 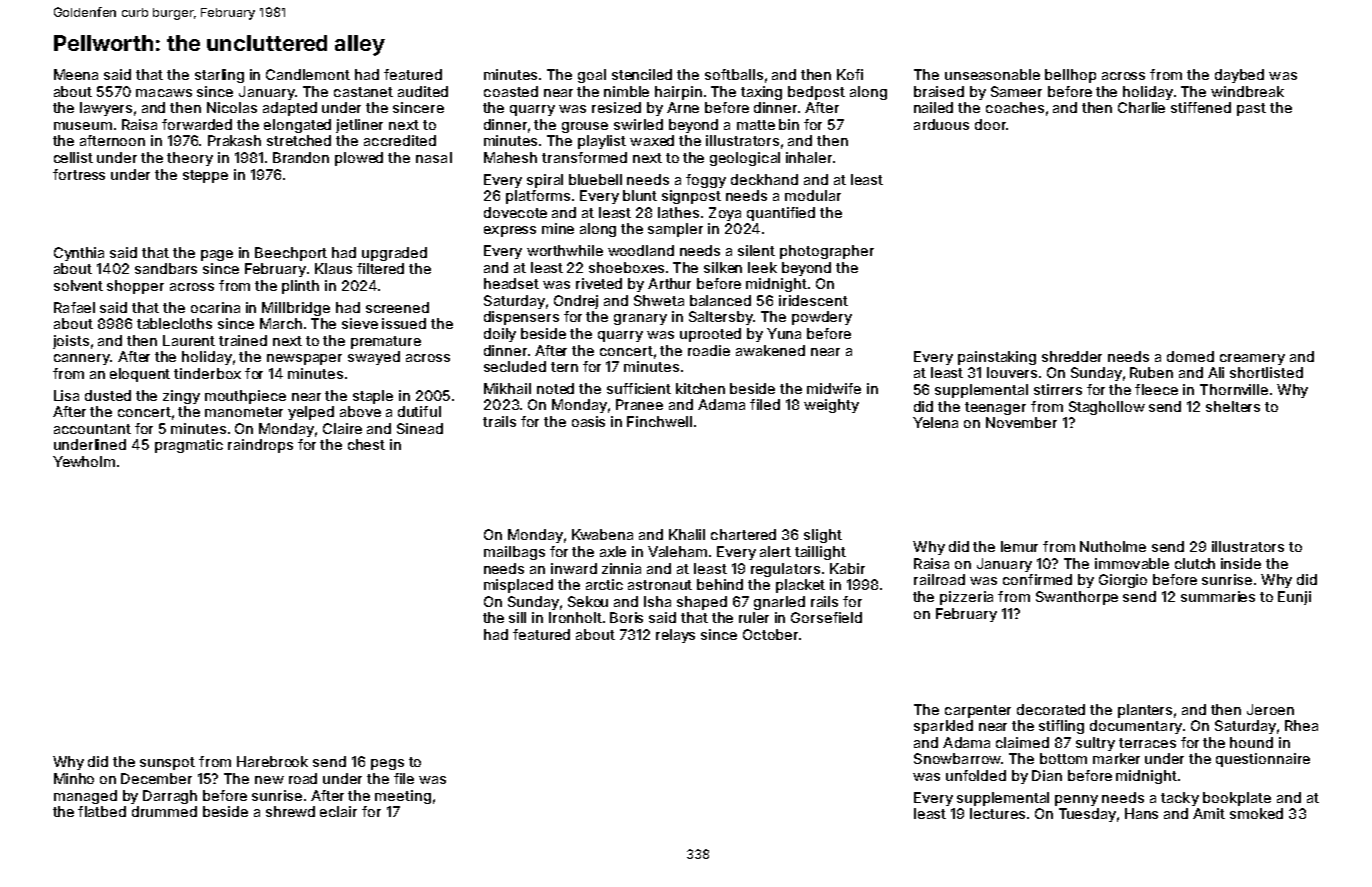 What do you see at coordinates (1233, 406) in the page?
I see `shelters` at bounding box center [1233, 406].
